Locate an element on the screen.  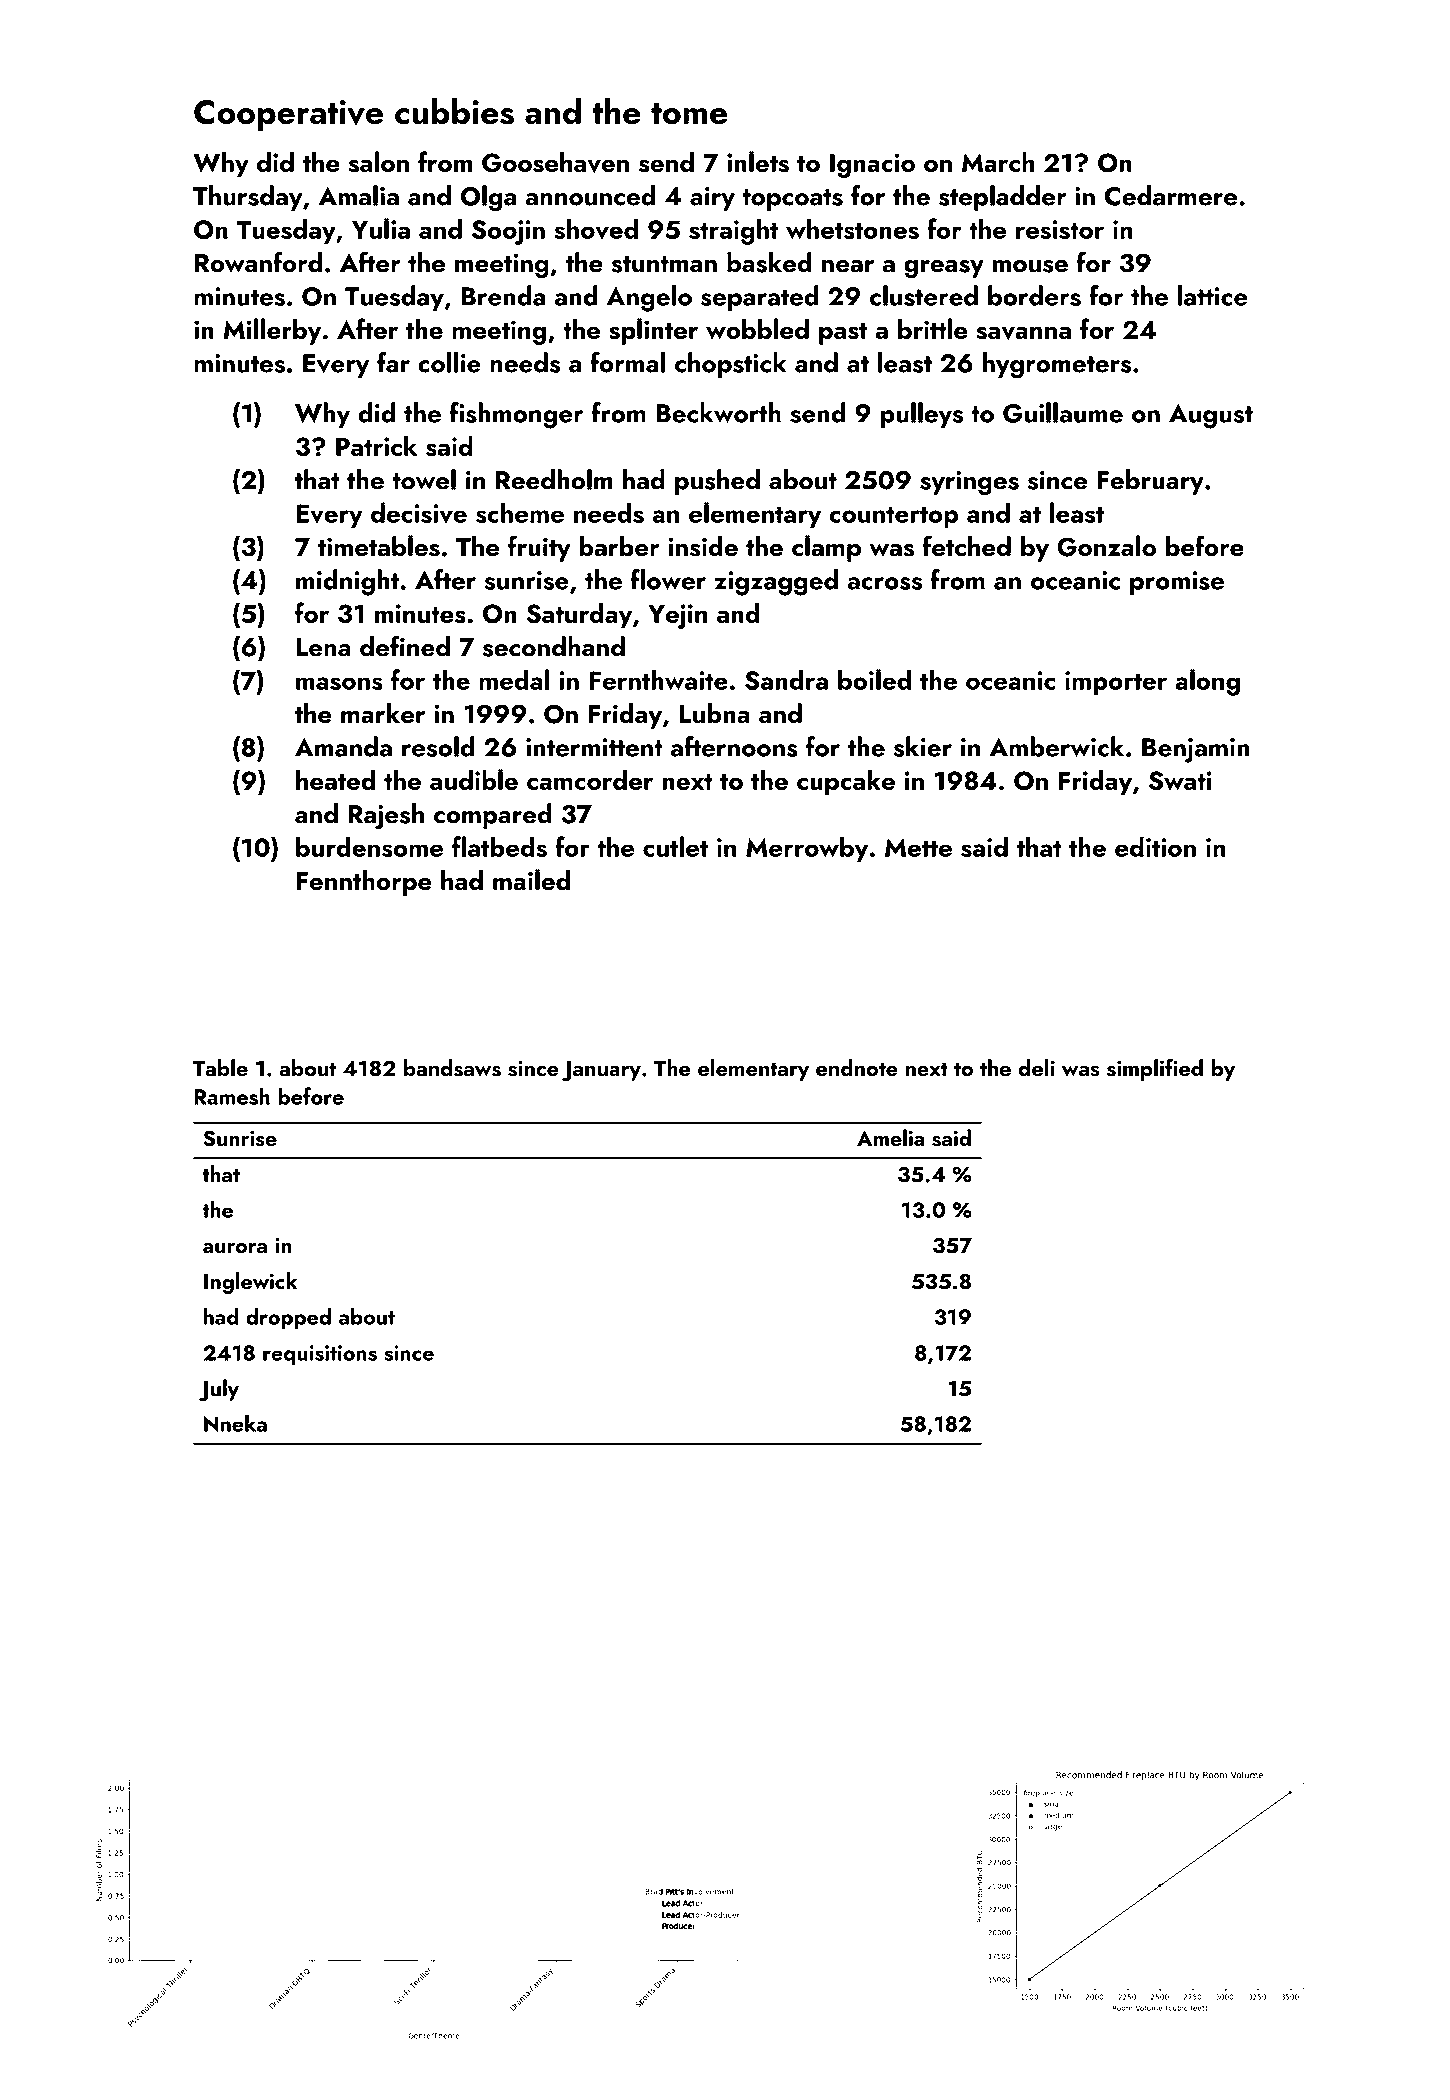
Ramesh is located at coordinates (232, 1096).
